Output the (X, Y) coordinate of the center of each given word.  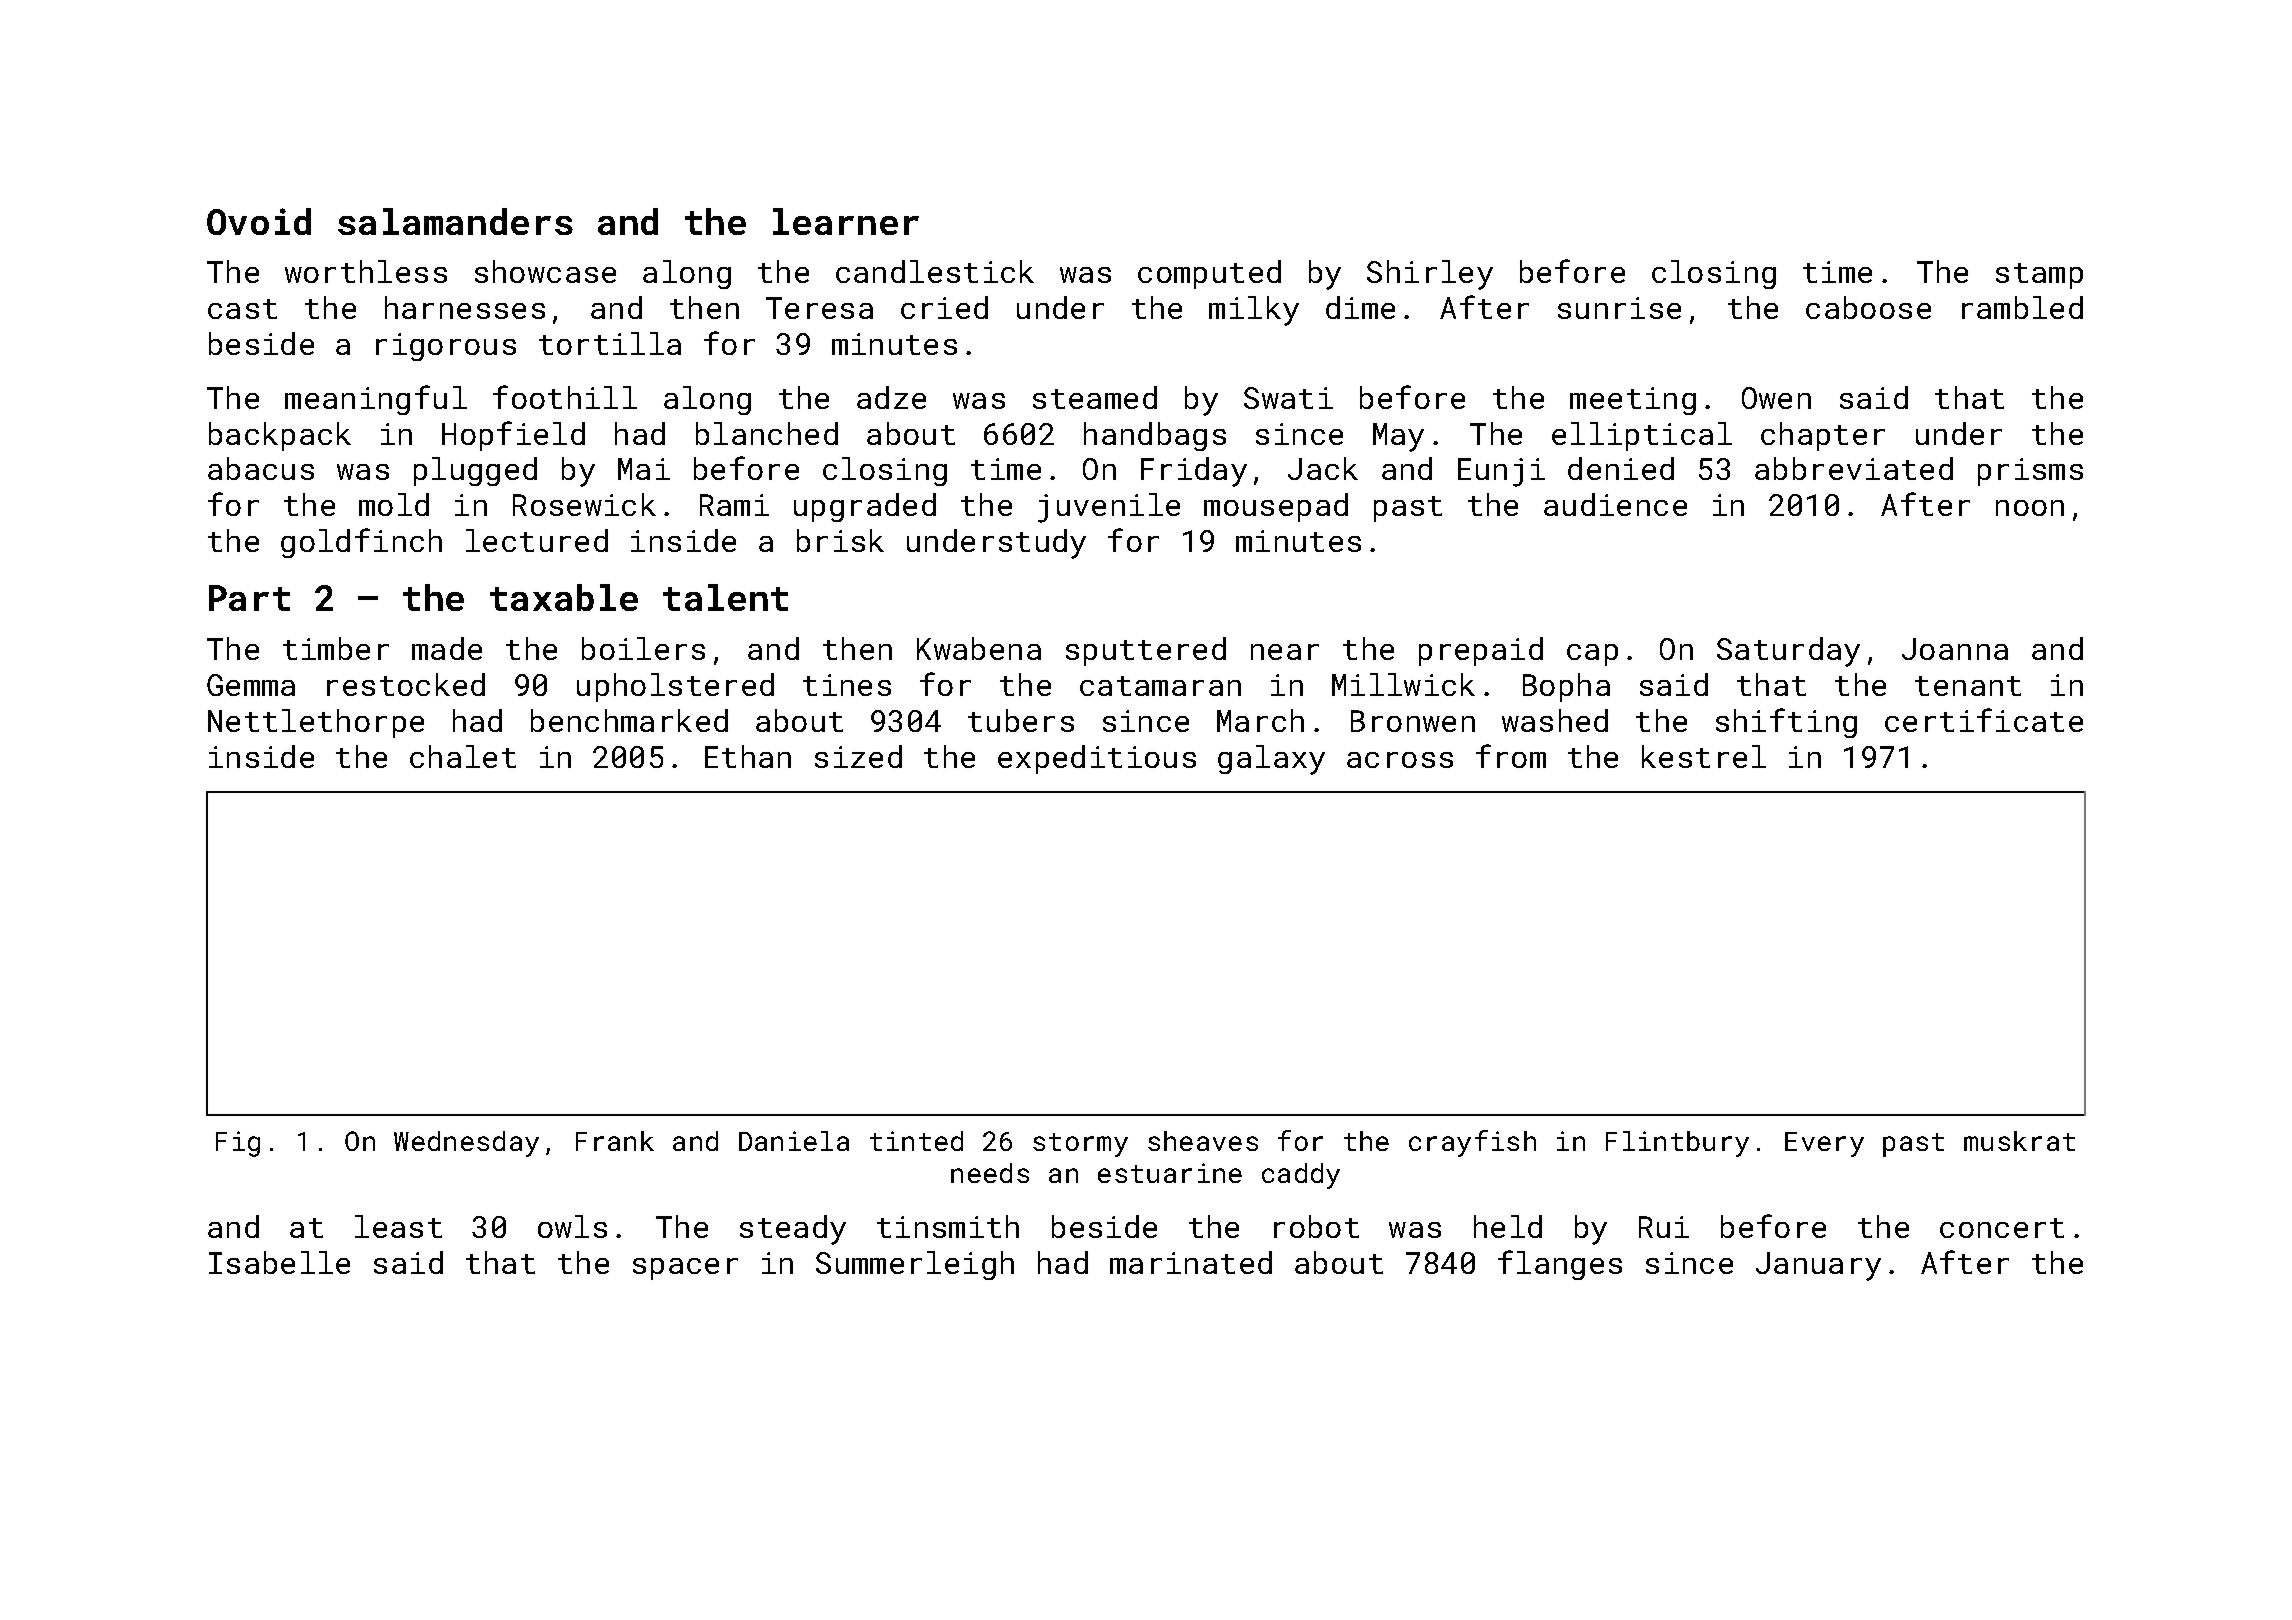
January (1818, 1266)
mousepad (1276, 507)
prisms (2030, 472)
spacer (685, 1269)
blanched (767, 433)
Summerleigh (915, 1265)
